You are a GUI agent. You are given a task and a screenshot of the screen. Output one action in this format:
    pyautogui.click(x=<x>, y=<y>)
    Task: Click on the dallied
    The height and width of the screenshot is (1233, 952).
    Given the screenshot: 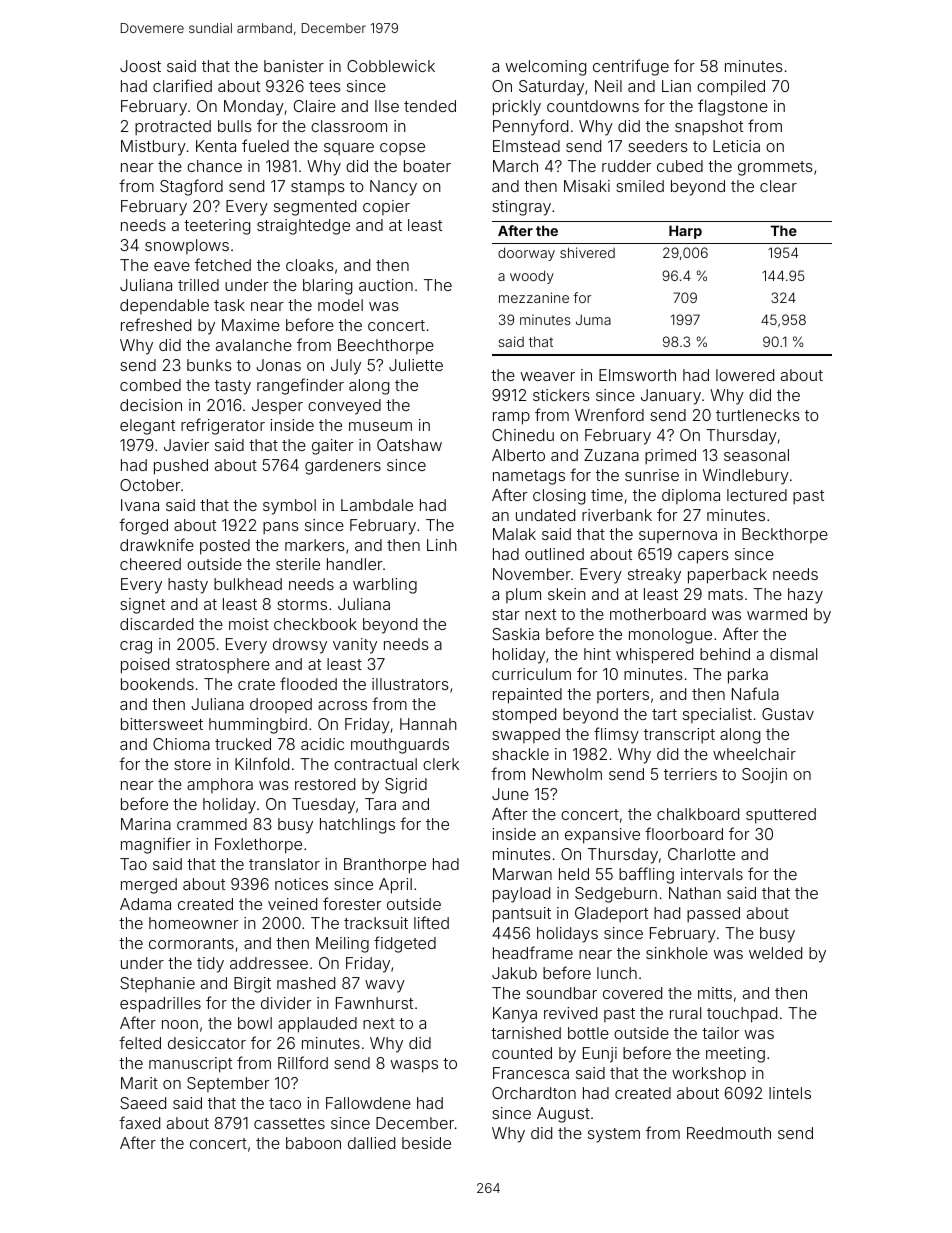 What is the action you would take?
    pyautogui.click(x=371, y=1143)
